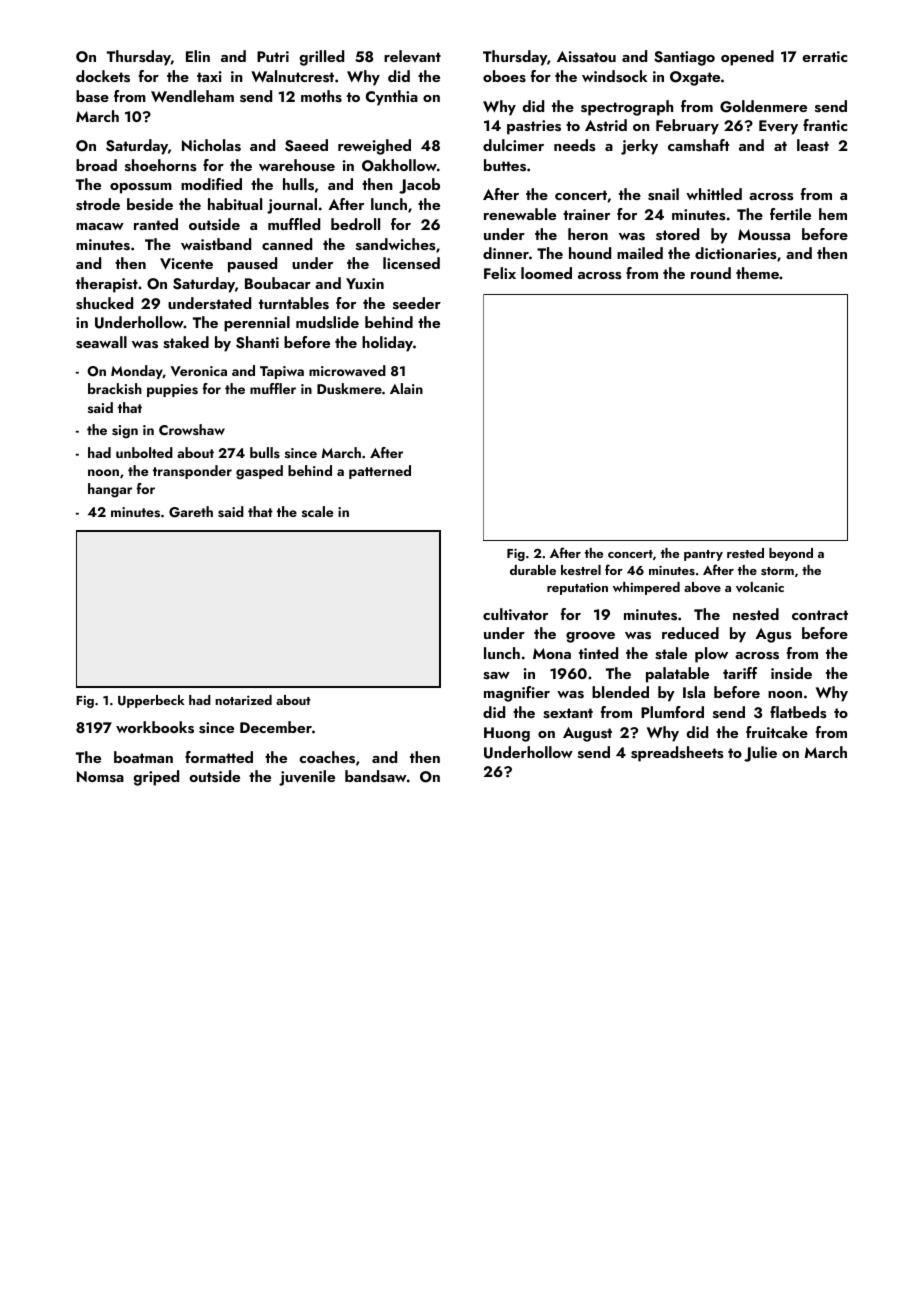 This screenshot has height=1308, width=924. I want to click on scale, so click(317, 511).
